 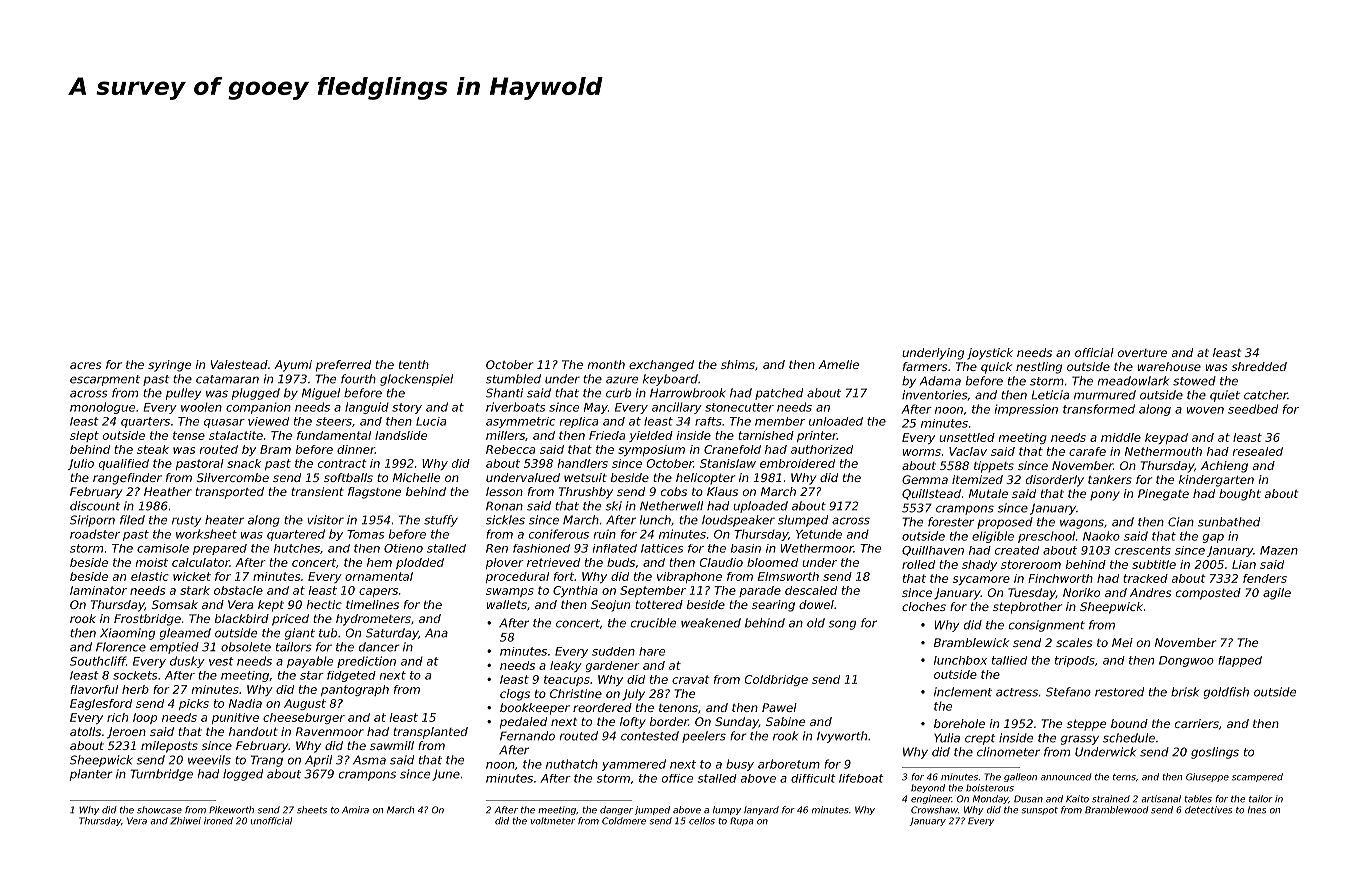 What do you see at coordinates (990, 354) in the page?
I see `joystick` at bounding box center [990, 354].
